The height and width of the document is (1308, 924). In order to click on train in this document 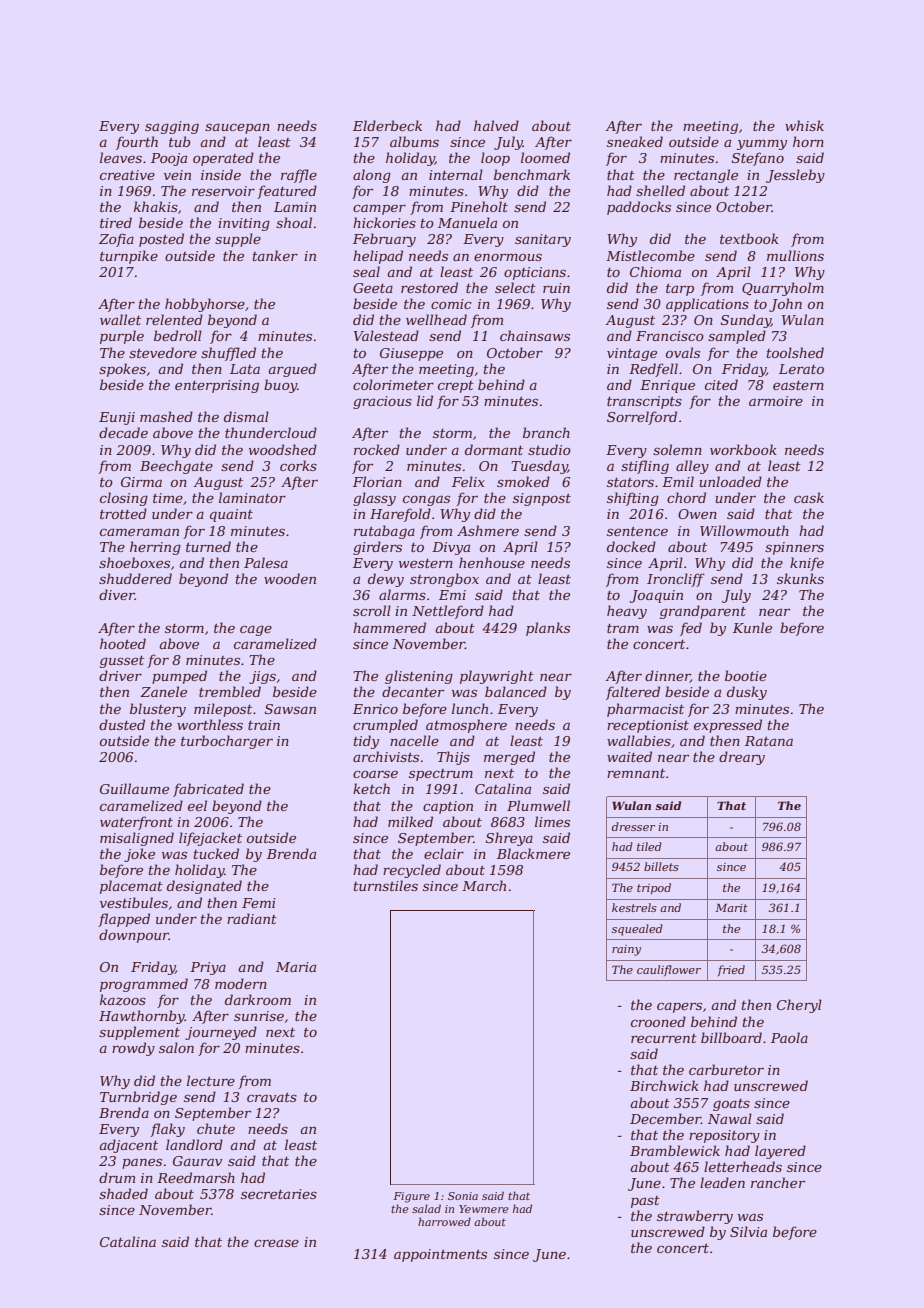, I will do `click(264, 725)`.
